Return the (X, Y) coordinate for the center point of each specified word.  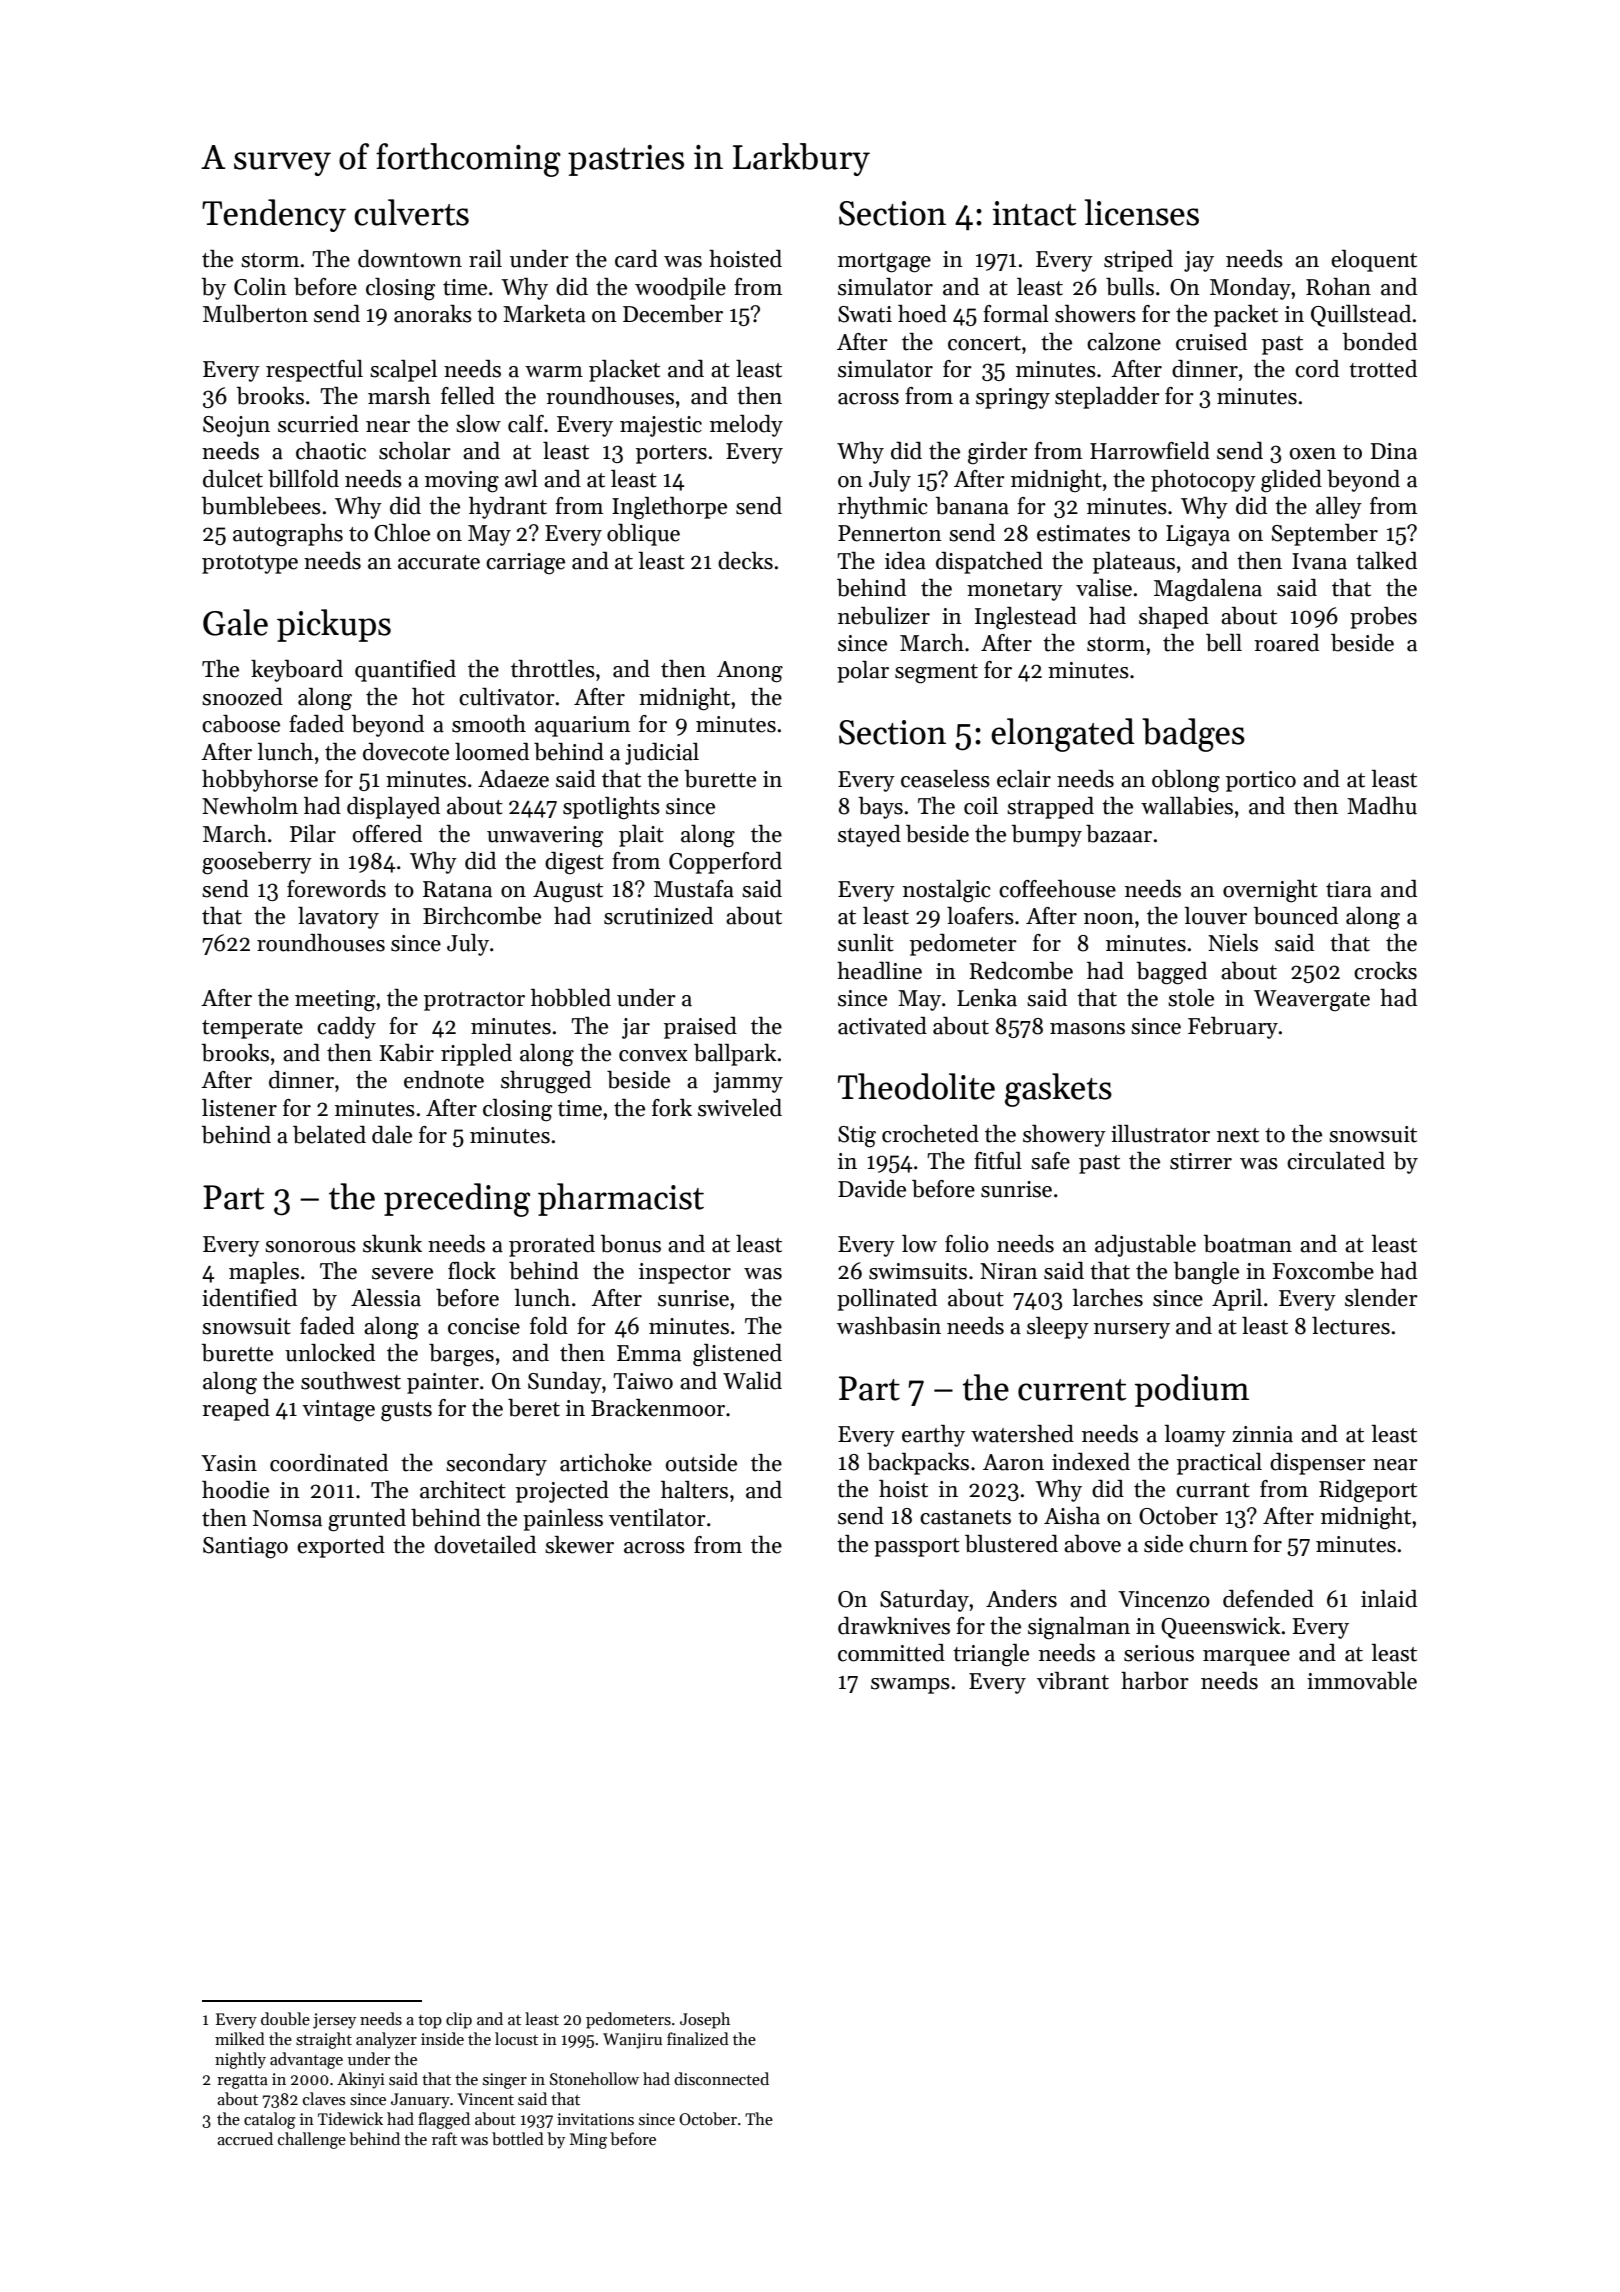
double (285, 2018)
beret (534, 1408)
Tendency (274, 215)
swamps (910, 1686)
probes (1383, 618)
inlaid (1389, 1599)
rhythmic (883, 508)
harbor (1155, 1681)
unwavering (545, 837)
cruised (1211, 342)
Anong (750, 672)
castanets (965, 1517)
